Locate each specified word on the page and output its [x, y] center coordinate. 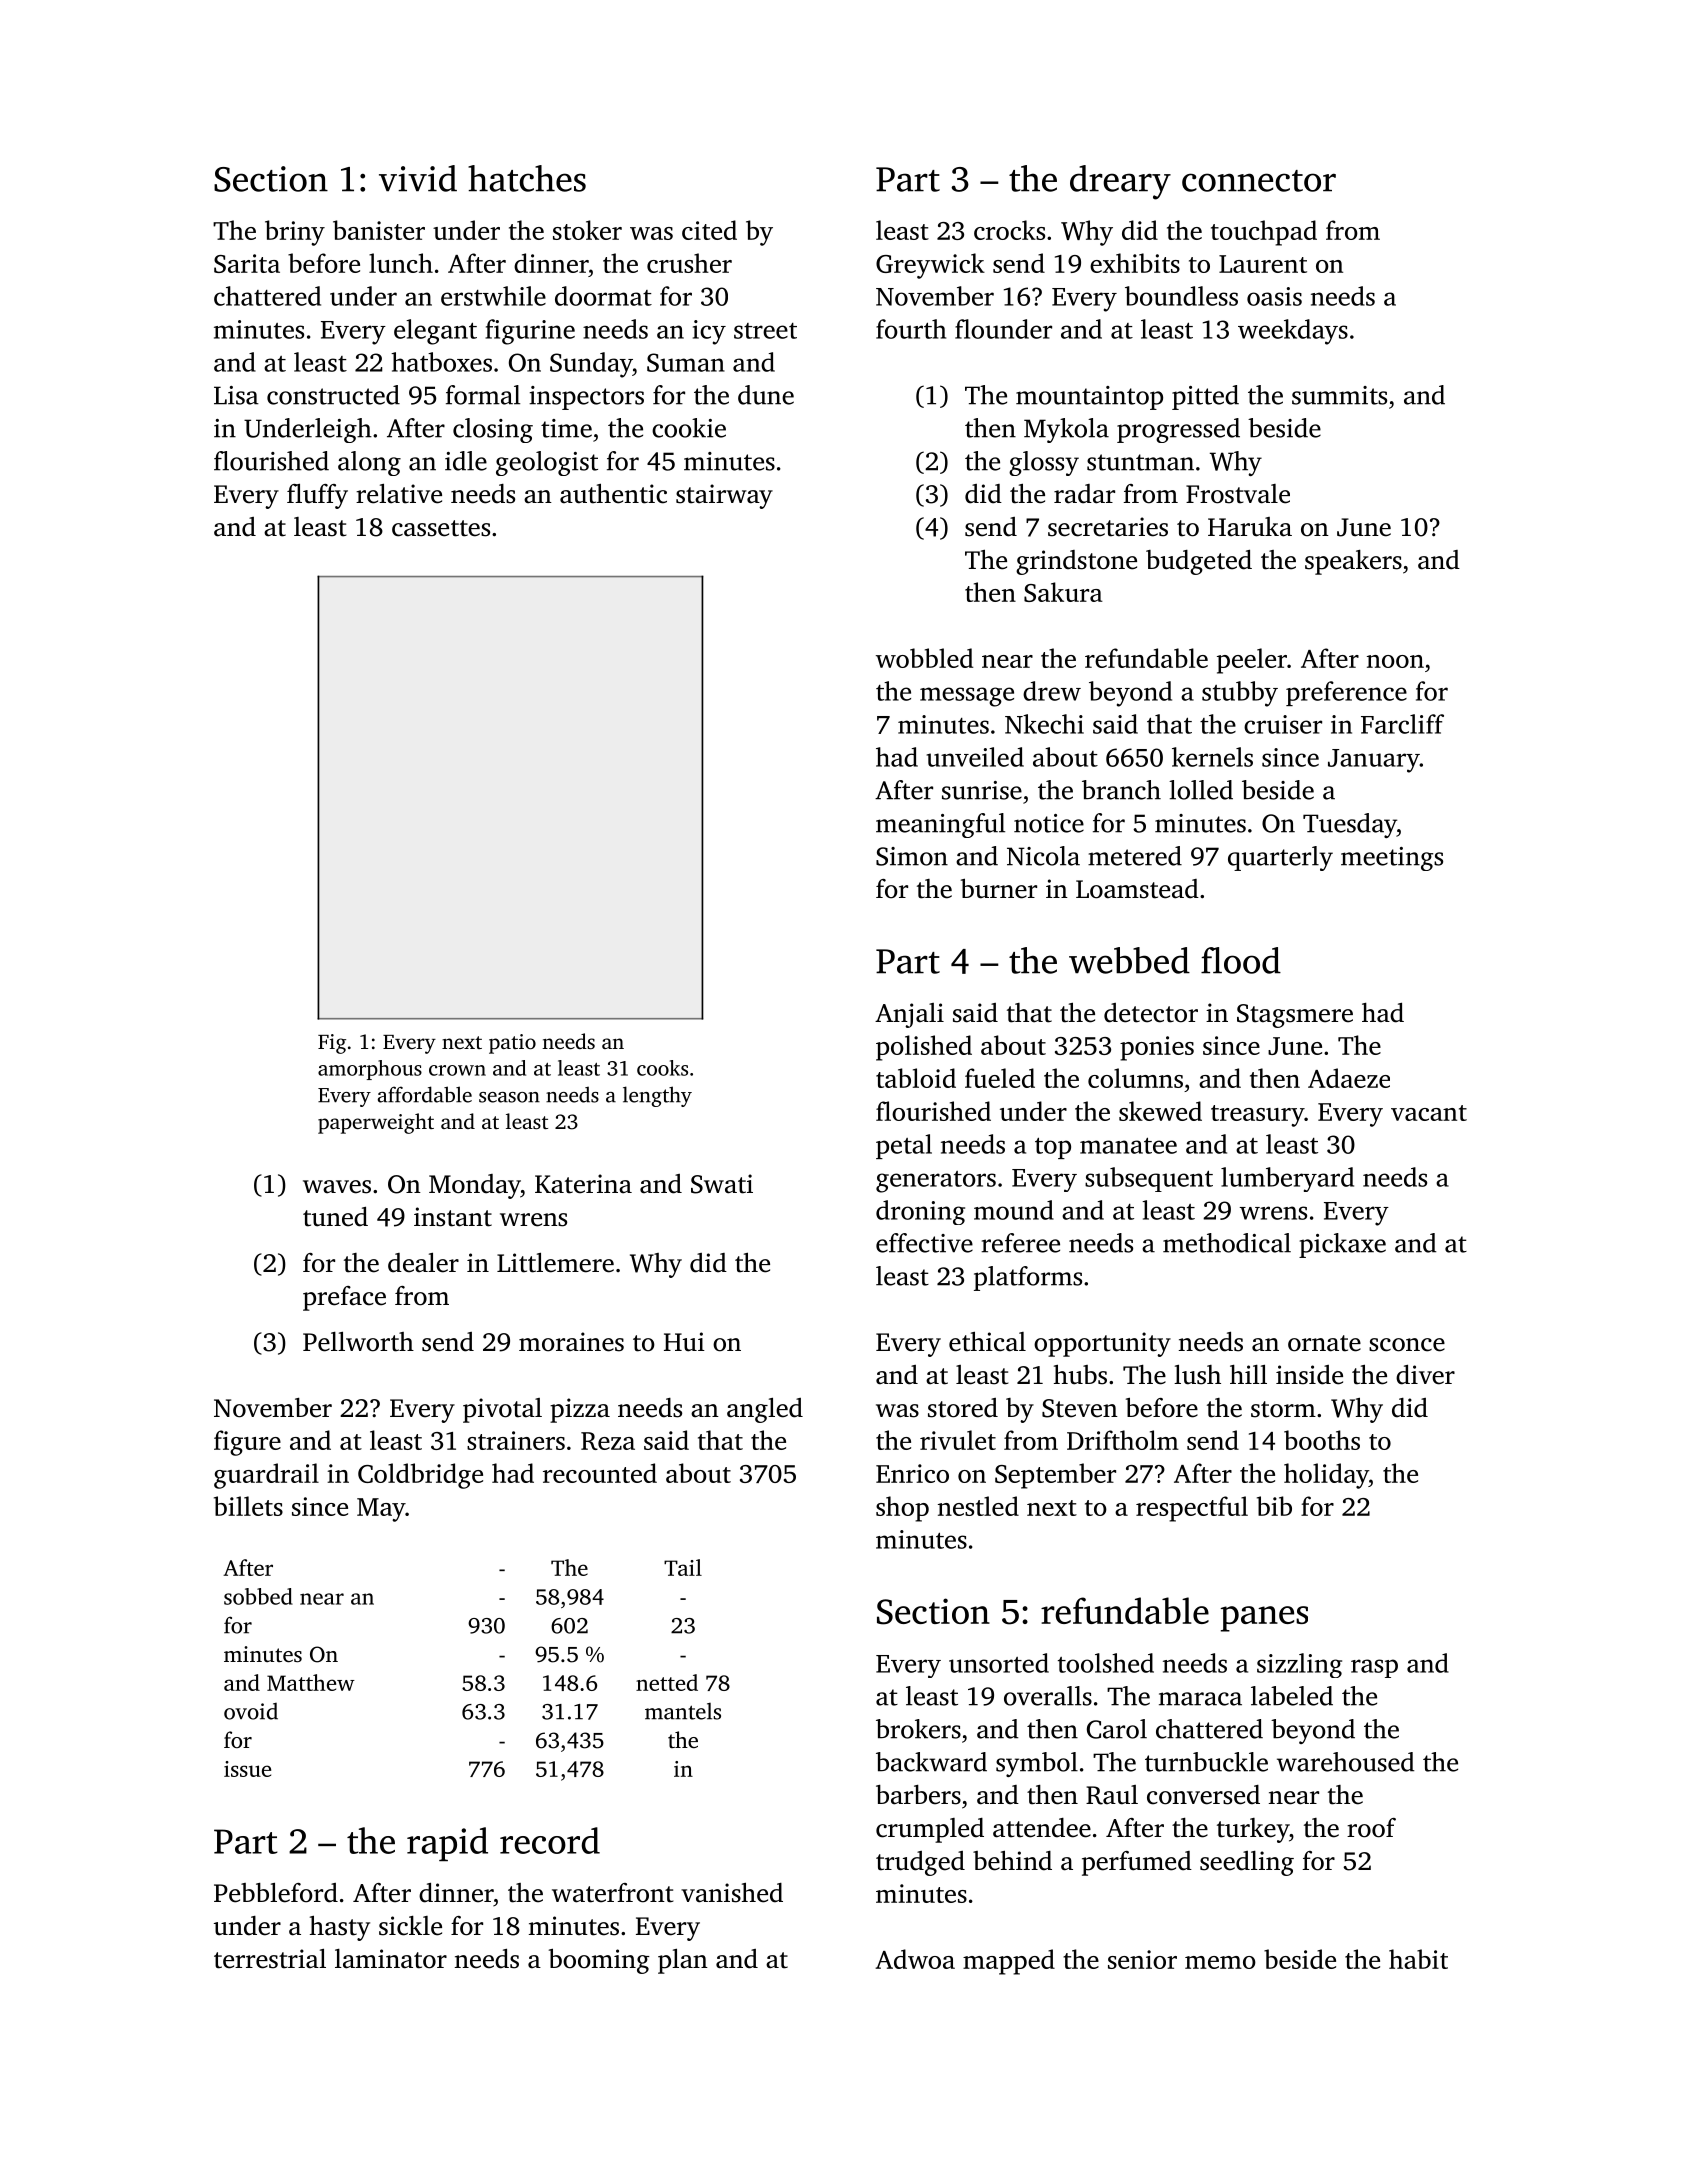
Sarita [247, 263]
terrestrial [270, 1959]
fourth [911, 329]
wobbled [924, 658]
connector [1259, 181]
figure [247, 1443]
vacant [1429, 1113]
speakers [1353, 562]
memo [1220, 1962]
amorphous [370, 1070]
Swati [722, 1184]
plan [683, 1961]
